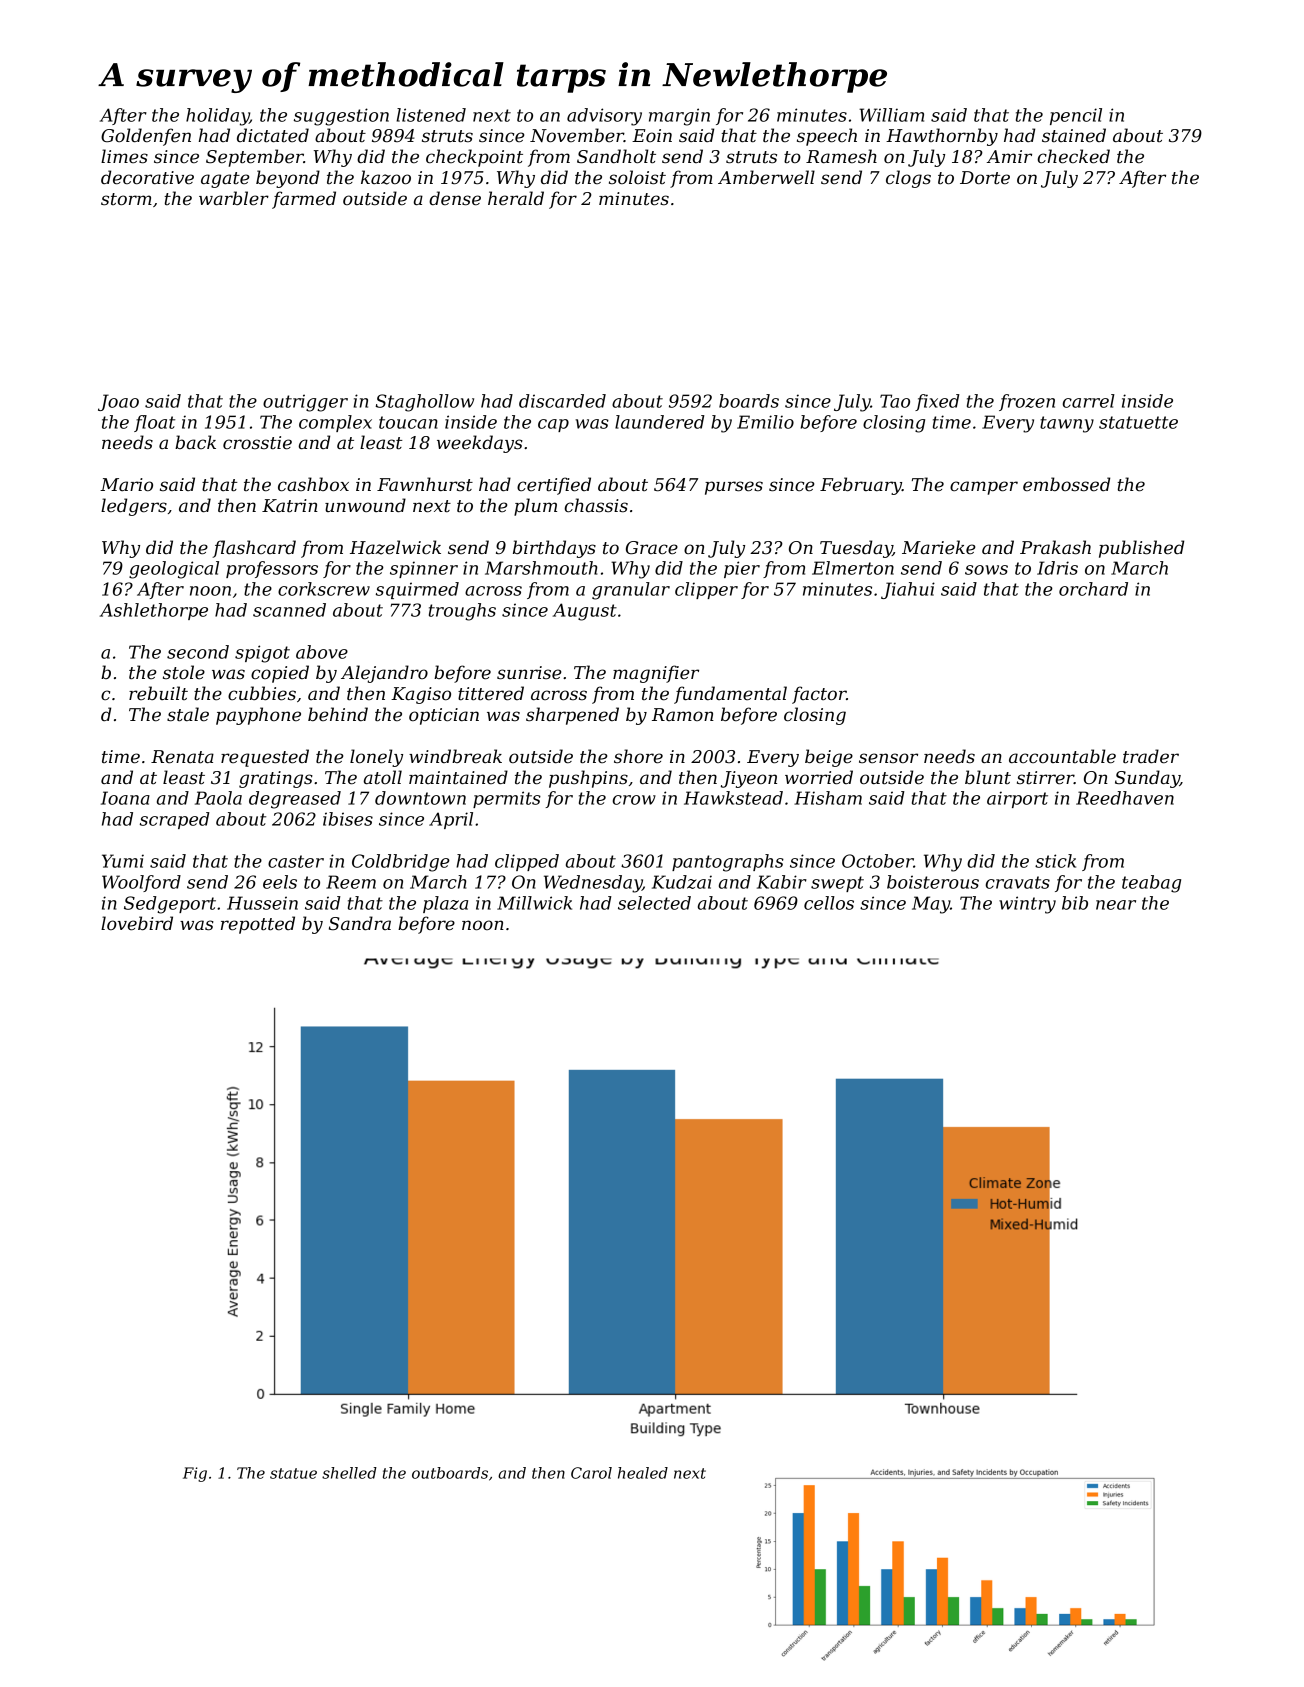 This page has width=1304, height=1687. What do you see at coordinates (349, 1473) in the page?
I see `shelled` at bounding box center [349, 1473].
